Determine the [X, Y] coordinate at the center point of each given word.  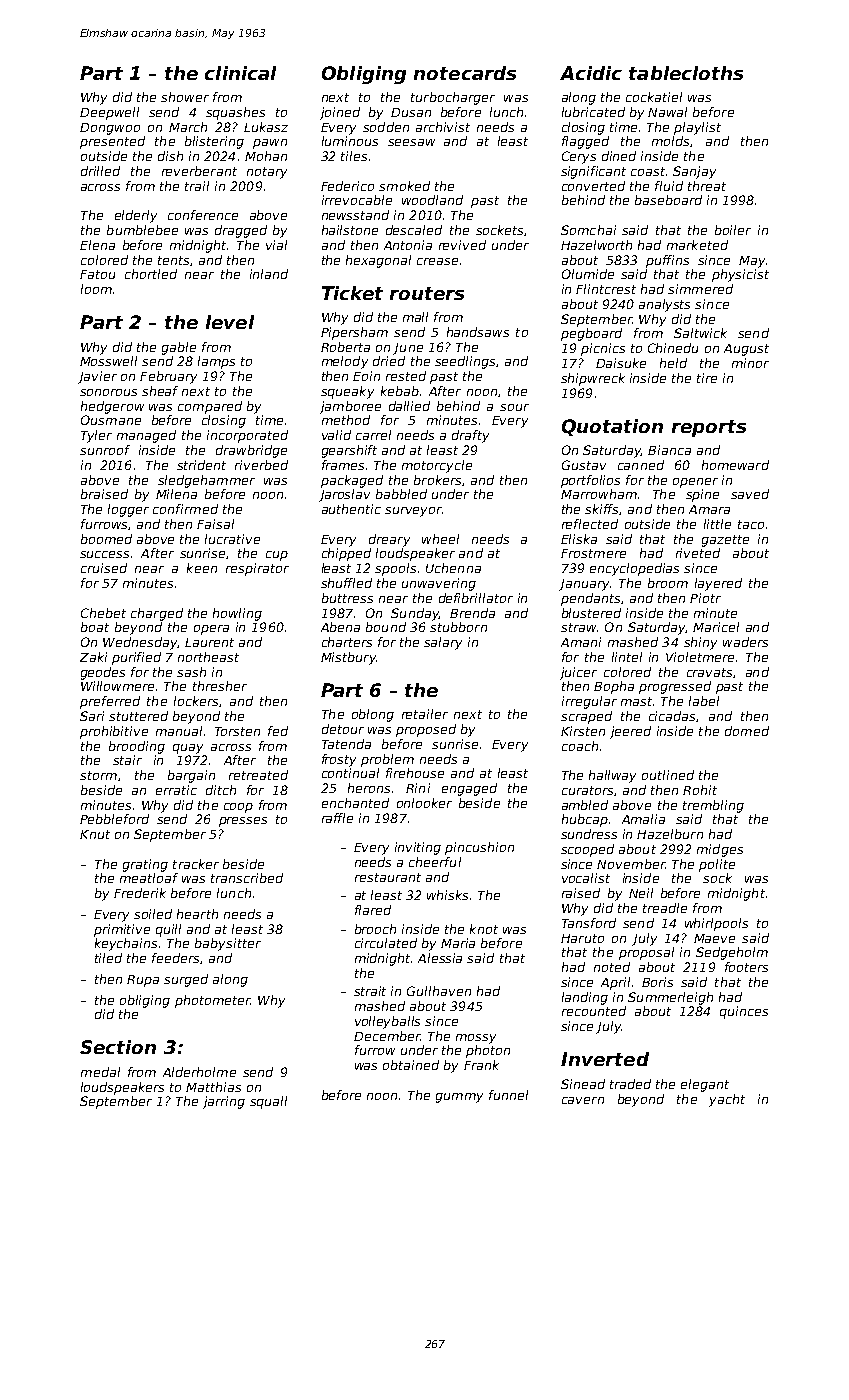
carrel [373, 435]
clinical [240, 73]
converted [593, 186]
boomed [106, 539]
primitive [122, 930]
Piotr [705, 598]
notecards [465, 73]
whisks [447, 895]
